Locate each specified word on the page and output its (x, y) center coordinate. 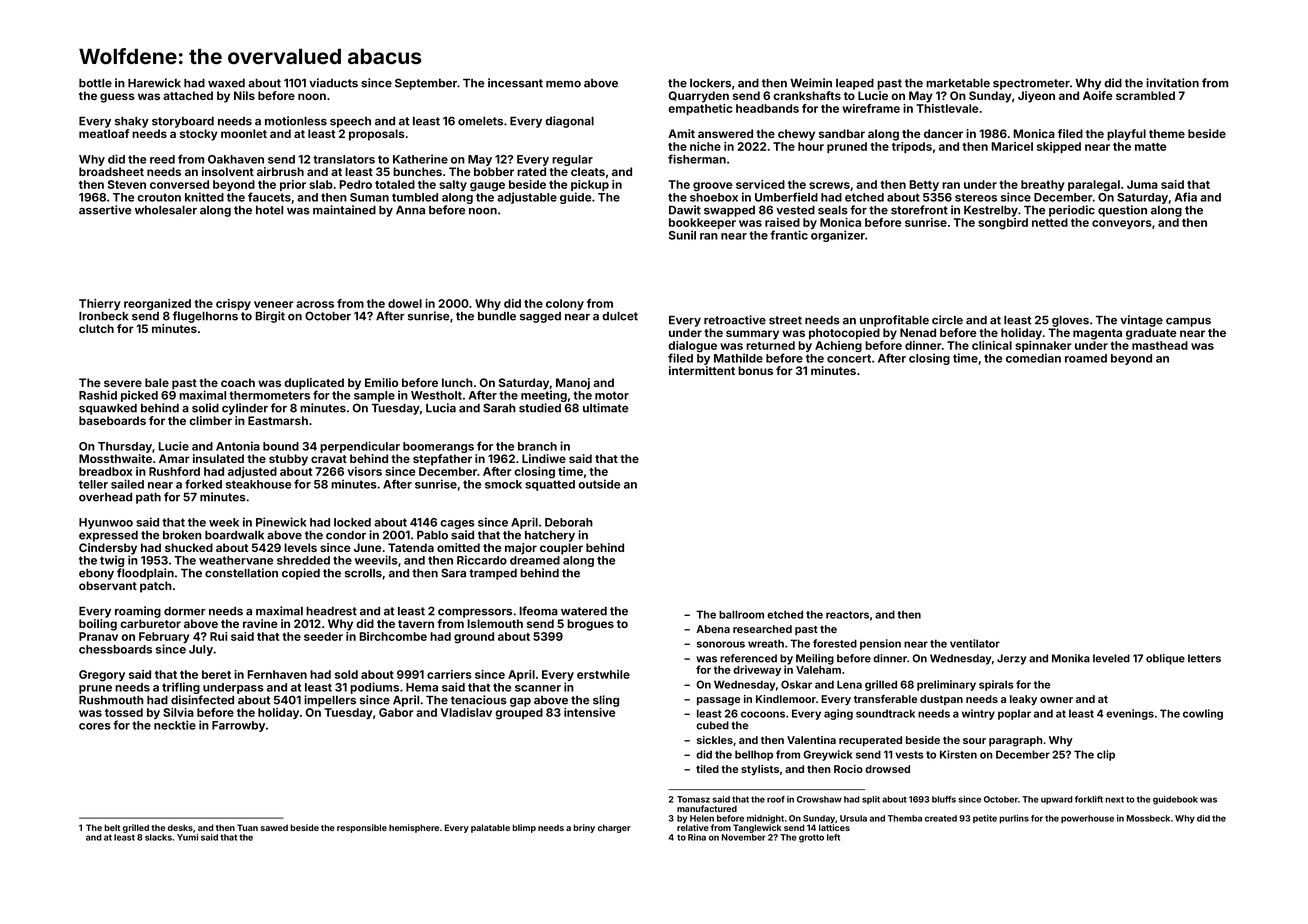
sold (346, 674)
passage (718, 701)
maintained (344, 210)
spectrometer (1031, 84)
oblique (1165, 659)
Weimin (811, 83)
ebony (96, 574)
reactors (847, 615)
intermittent (702, 370)
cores (95, 726)
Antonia (238, 446)
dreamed (535, 560)
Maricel (1012, 146)
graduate (1151, 334)
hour (811, 146)
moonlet (244, 133)
